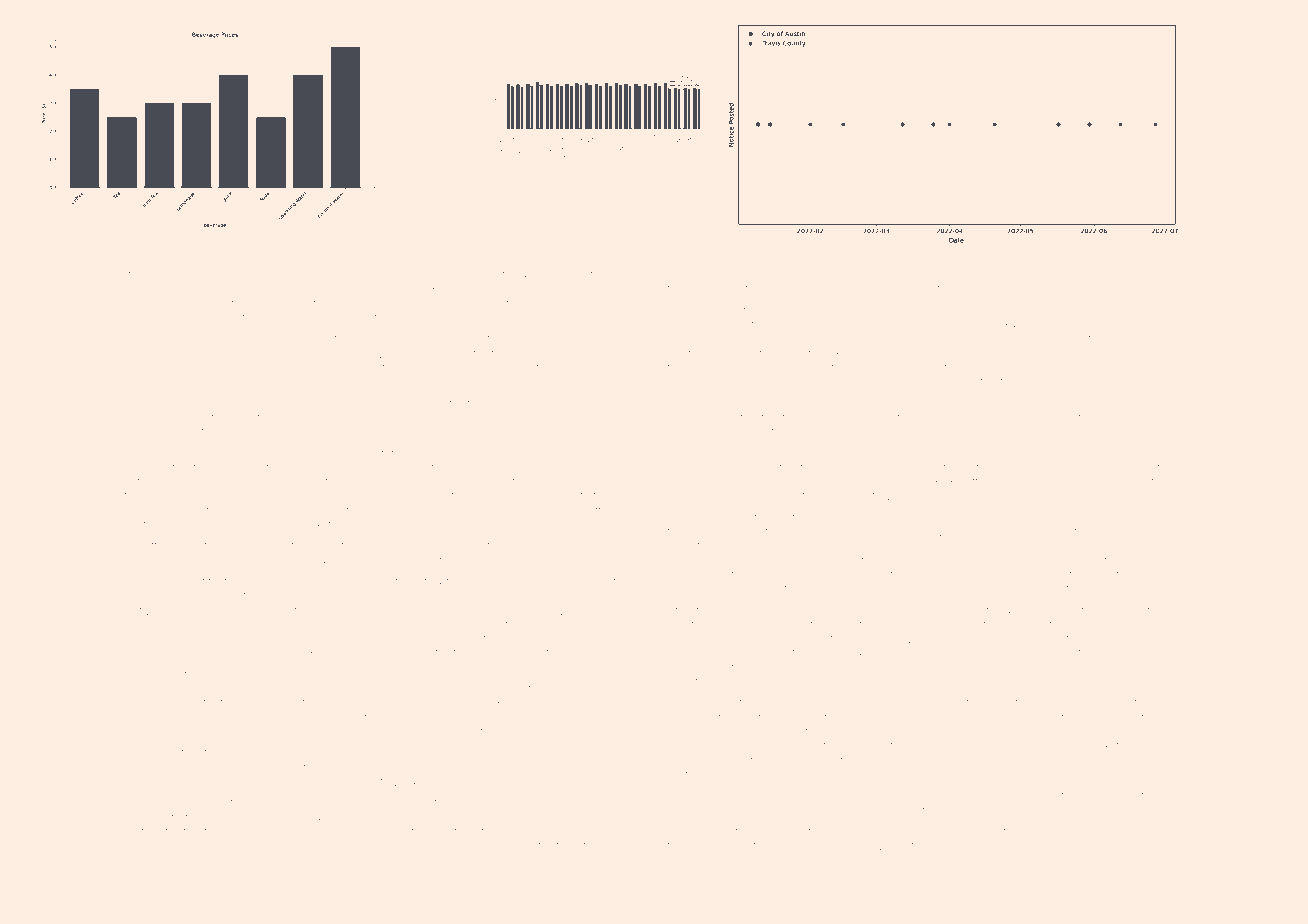 The height and width of the screenshot is (924, 1308). What do you see at coordinates (1102, 625) in the screenshot?
I see `veranda` at bounding box center [1102, 625].
